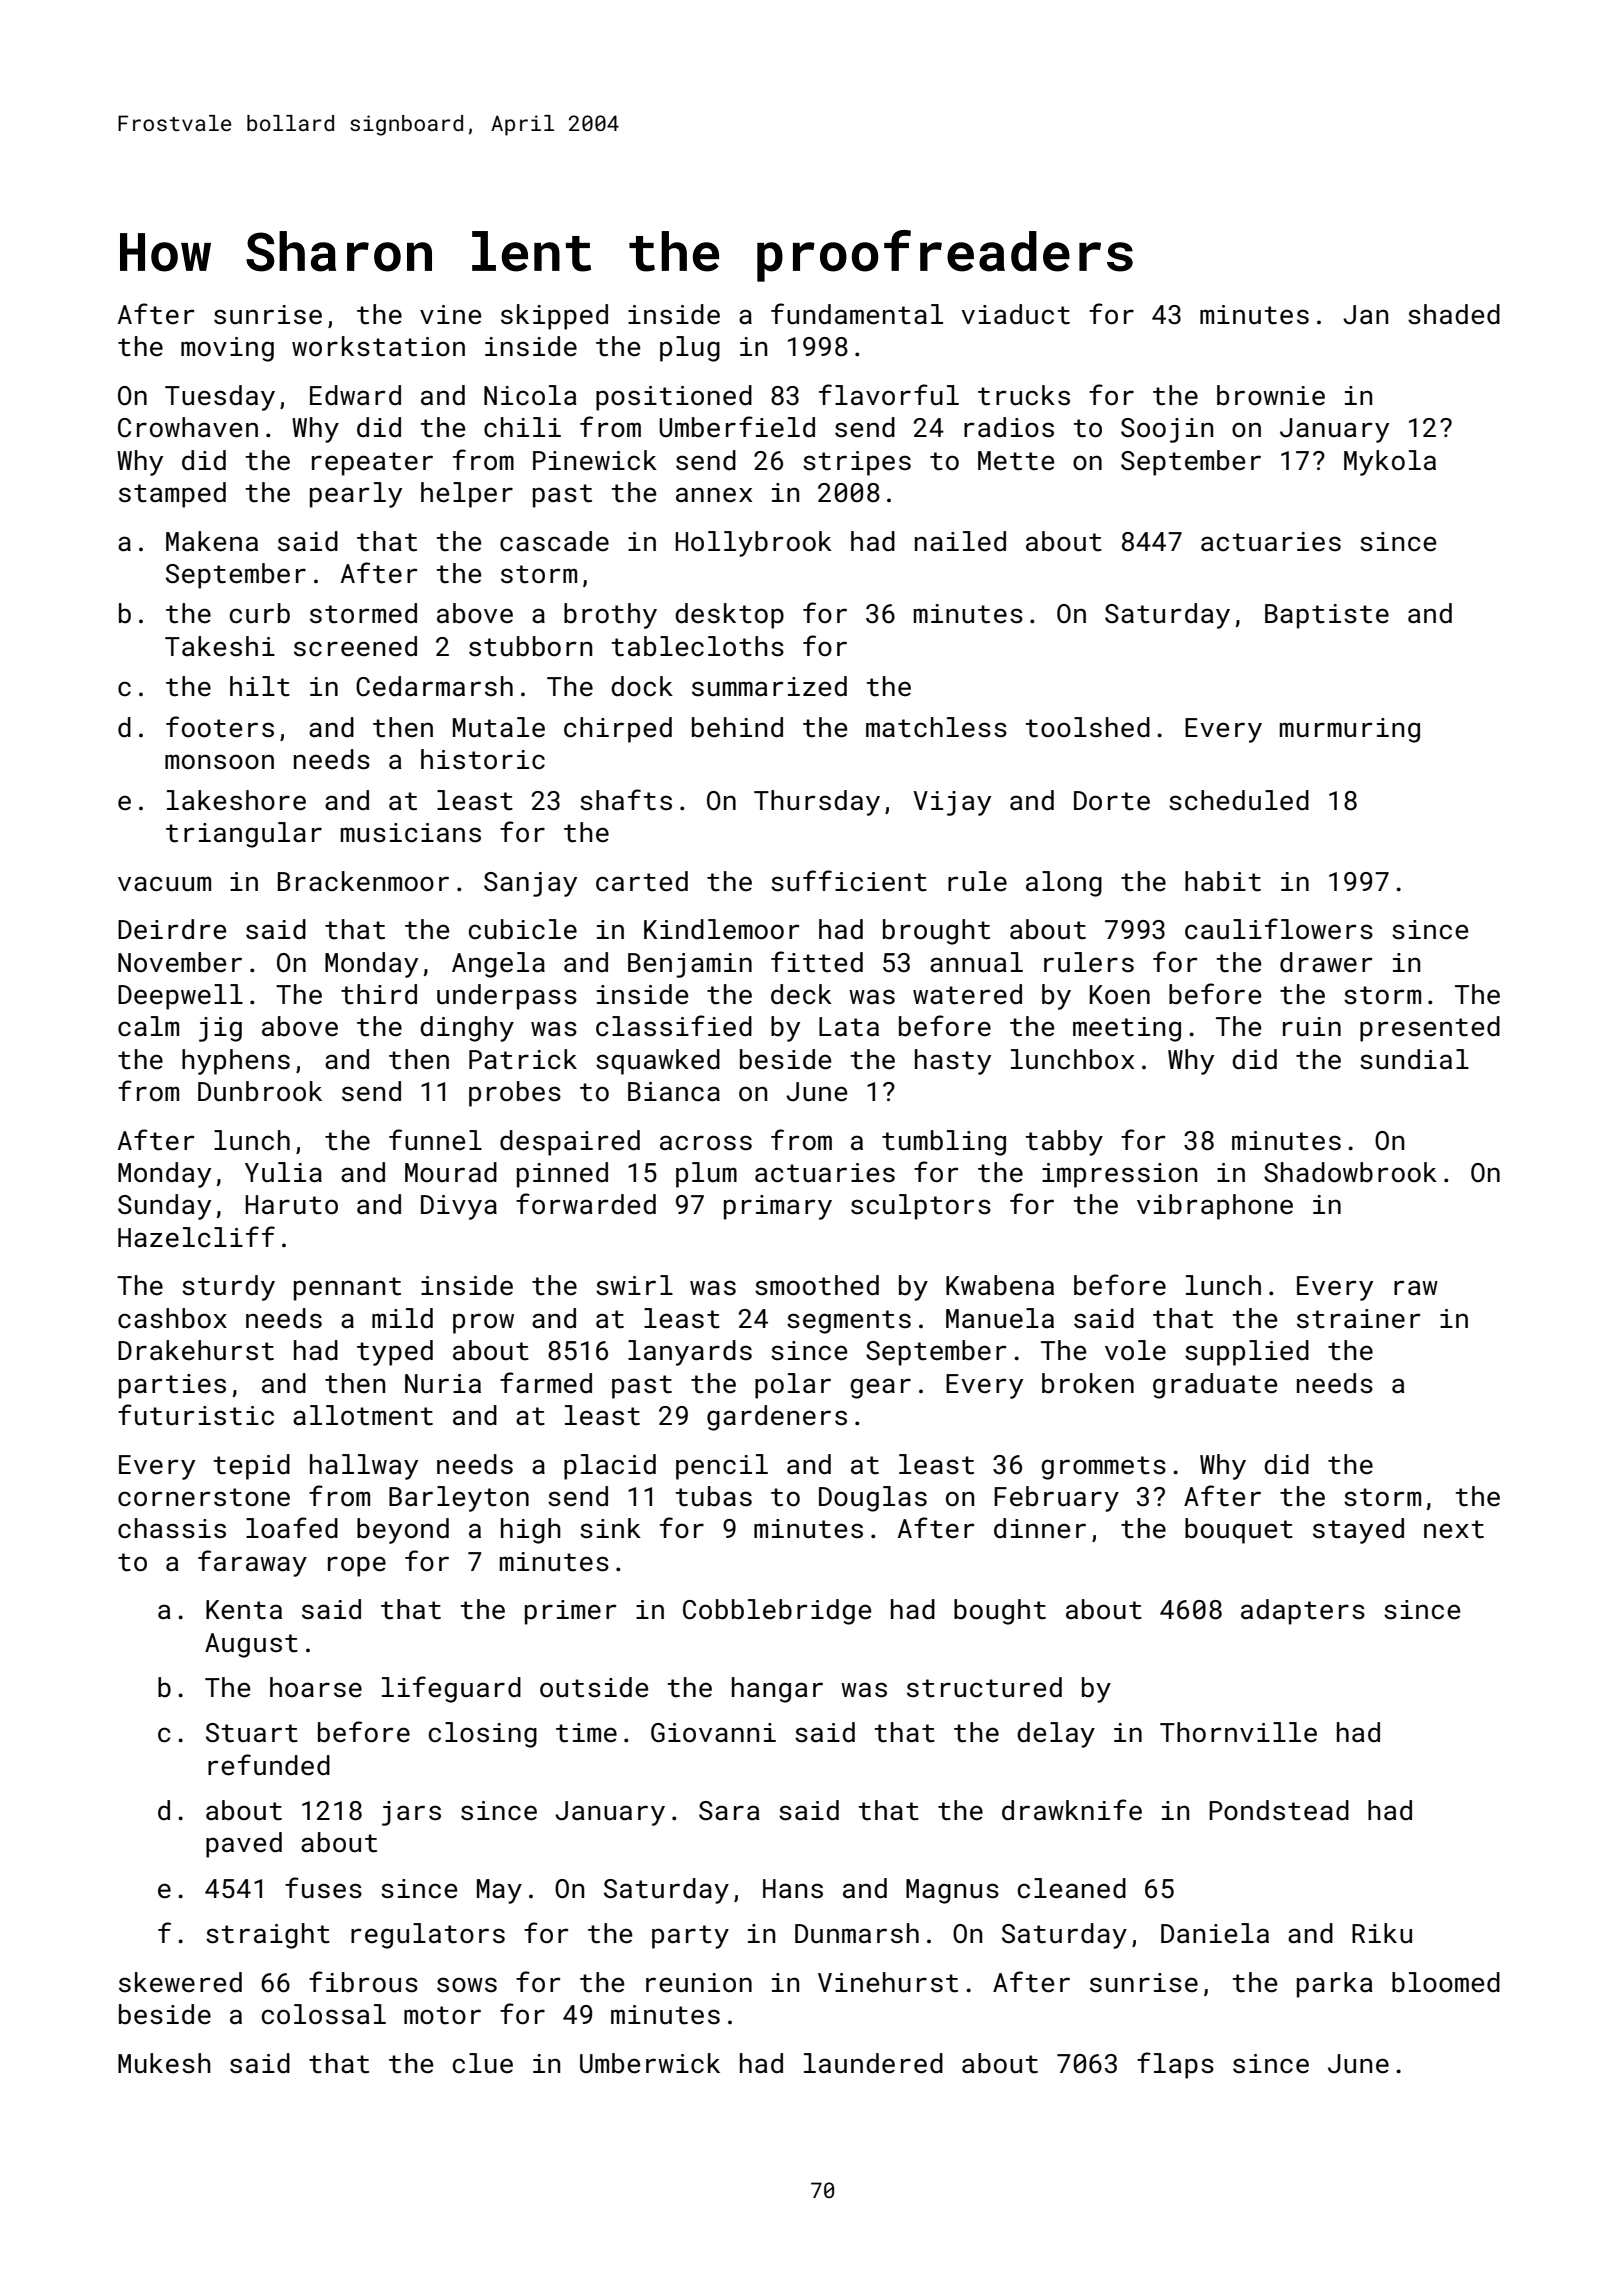 The height and width of the screenshot is (2292, 1620). Describe the element at coordinates (571, 1612) in the screenshot. I see `primer` at that location.
